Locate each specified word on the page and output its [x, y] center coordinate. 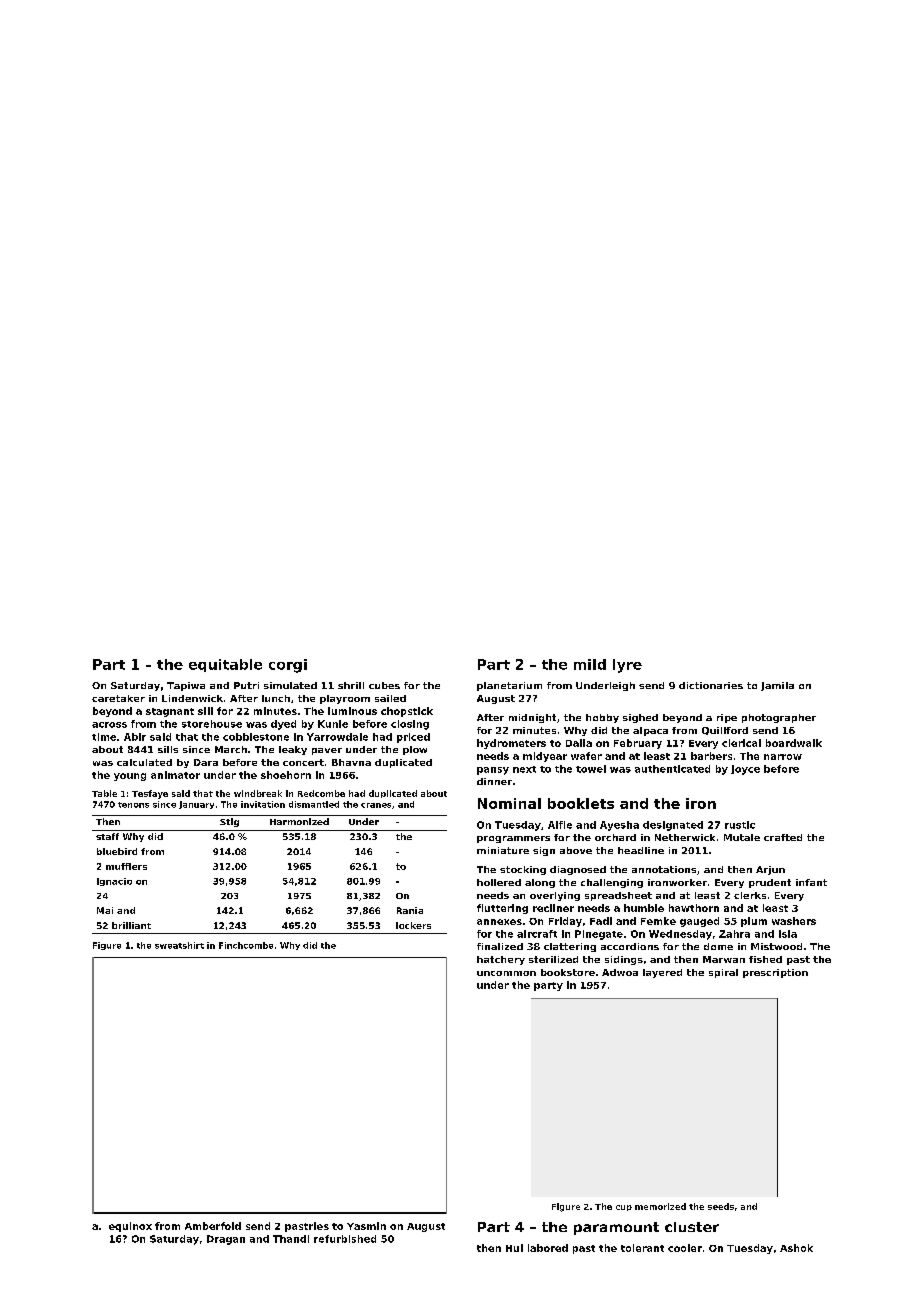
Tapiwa [186, 686]
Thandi [291, 1239]
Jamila [777, 686]
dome [718, 946]
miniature [503, 850]
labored [548, 1248]
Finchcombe [246, 945]
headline [641, 850]
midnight [532, 718]
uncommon [506, 973]
